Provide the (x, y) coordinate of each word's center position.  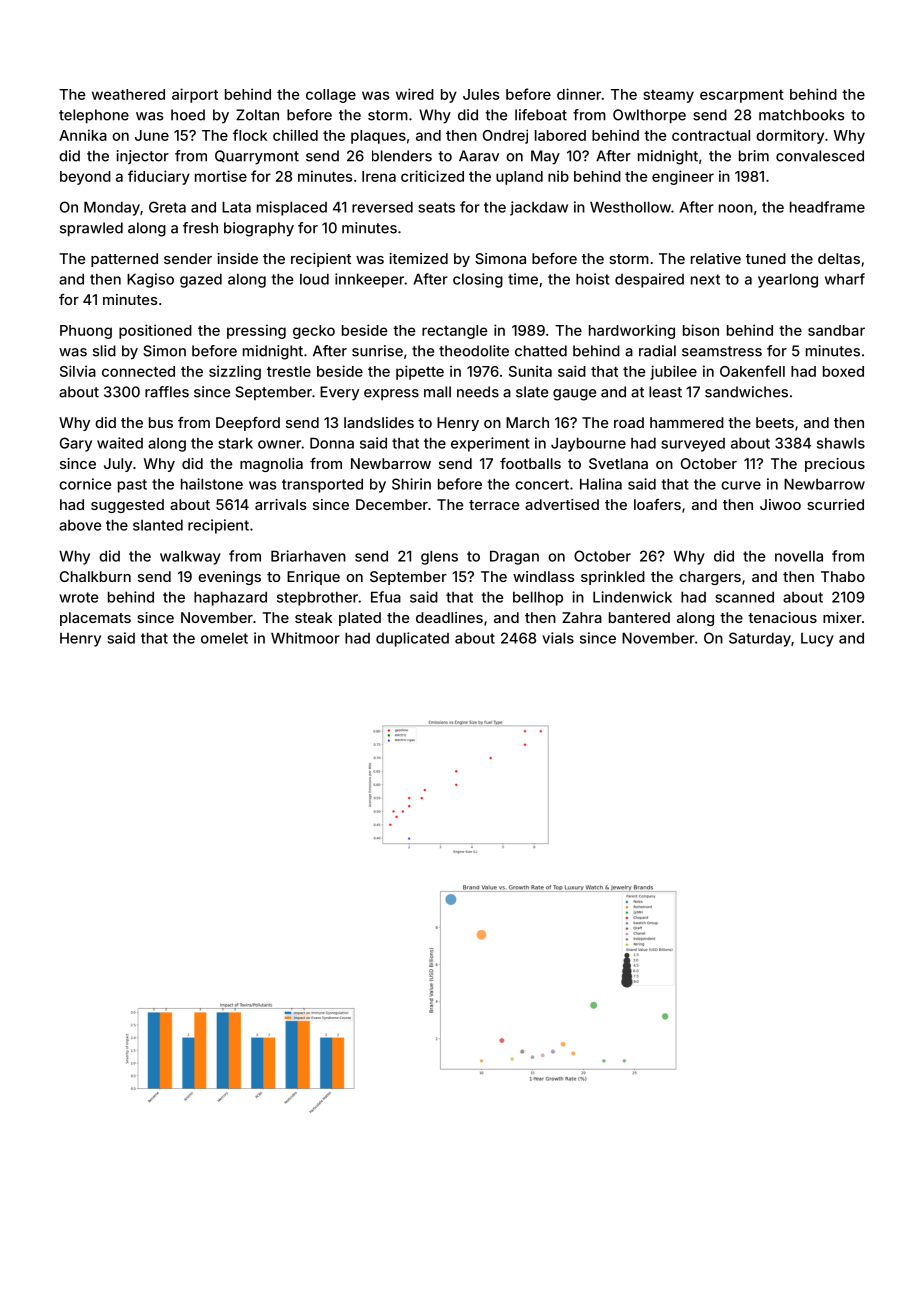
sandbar (836, 330)
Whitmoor (305, 638)
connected (138, 371)
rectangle (454, 332)
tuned (766, 258)
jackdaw (539, 208)
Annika (83, 135)
